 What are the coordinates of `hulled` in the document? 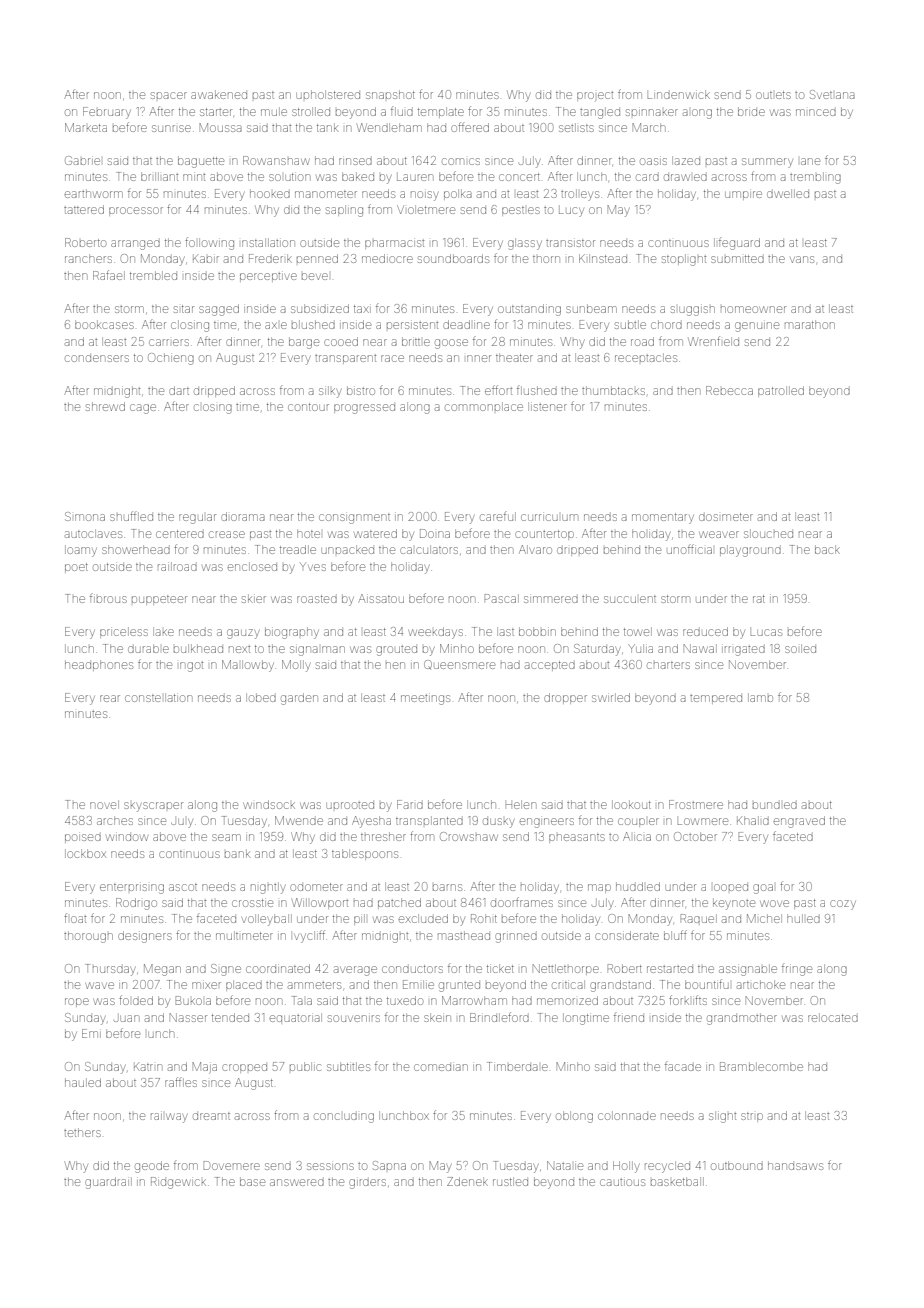 It's located at (803, 918).
